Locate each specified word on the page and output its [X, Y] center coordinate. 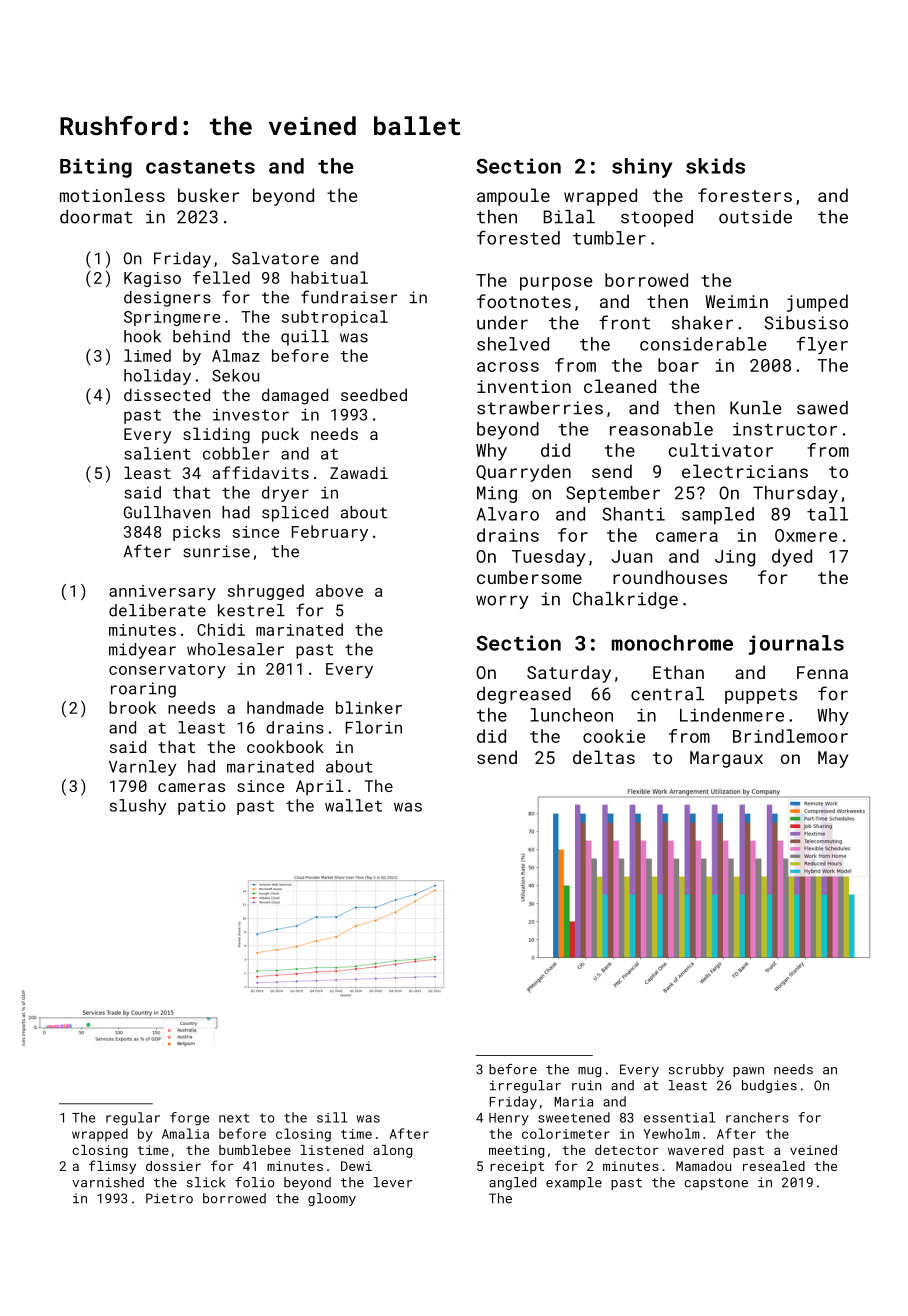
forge [189, 1119]
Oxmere [806, 535]
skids [715, 166]
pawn [748, 1072]
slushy [138, 807]
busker [208, 195]
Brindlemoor [790, 736]
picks [196, 533]
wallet [353, 805]
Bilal [569, 217]
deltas [604, 757]
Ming [497, 494]
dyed [792, 558]
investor [251, 415]
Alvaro [508, 514]
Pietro [169, 1198]
